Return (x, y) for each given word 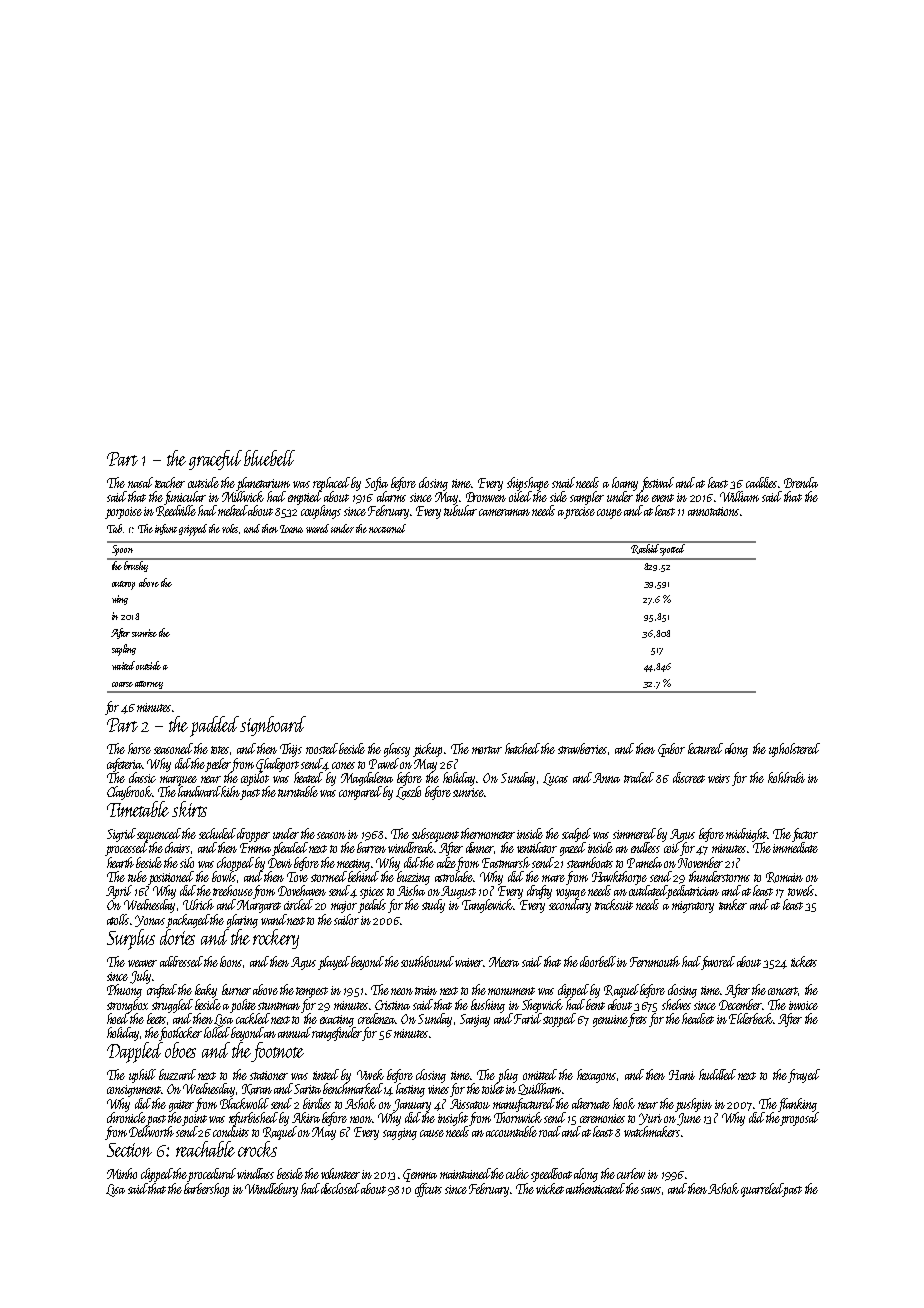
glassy (397, 750)
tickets (804, 961)
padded (215, 726)
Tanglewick (487, 906)
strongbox (127, 1006)
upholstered (794, 750)
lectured (705, 748)
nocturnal (387, 528)
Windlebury (271, 1190)
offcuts (428, 1190)
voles (231, 529)
